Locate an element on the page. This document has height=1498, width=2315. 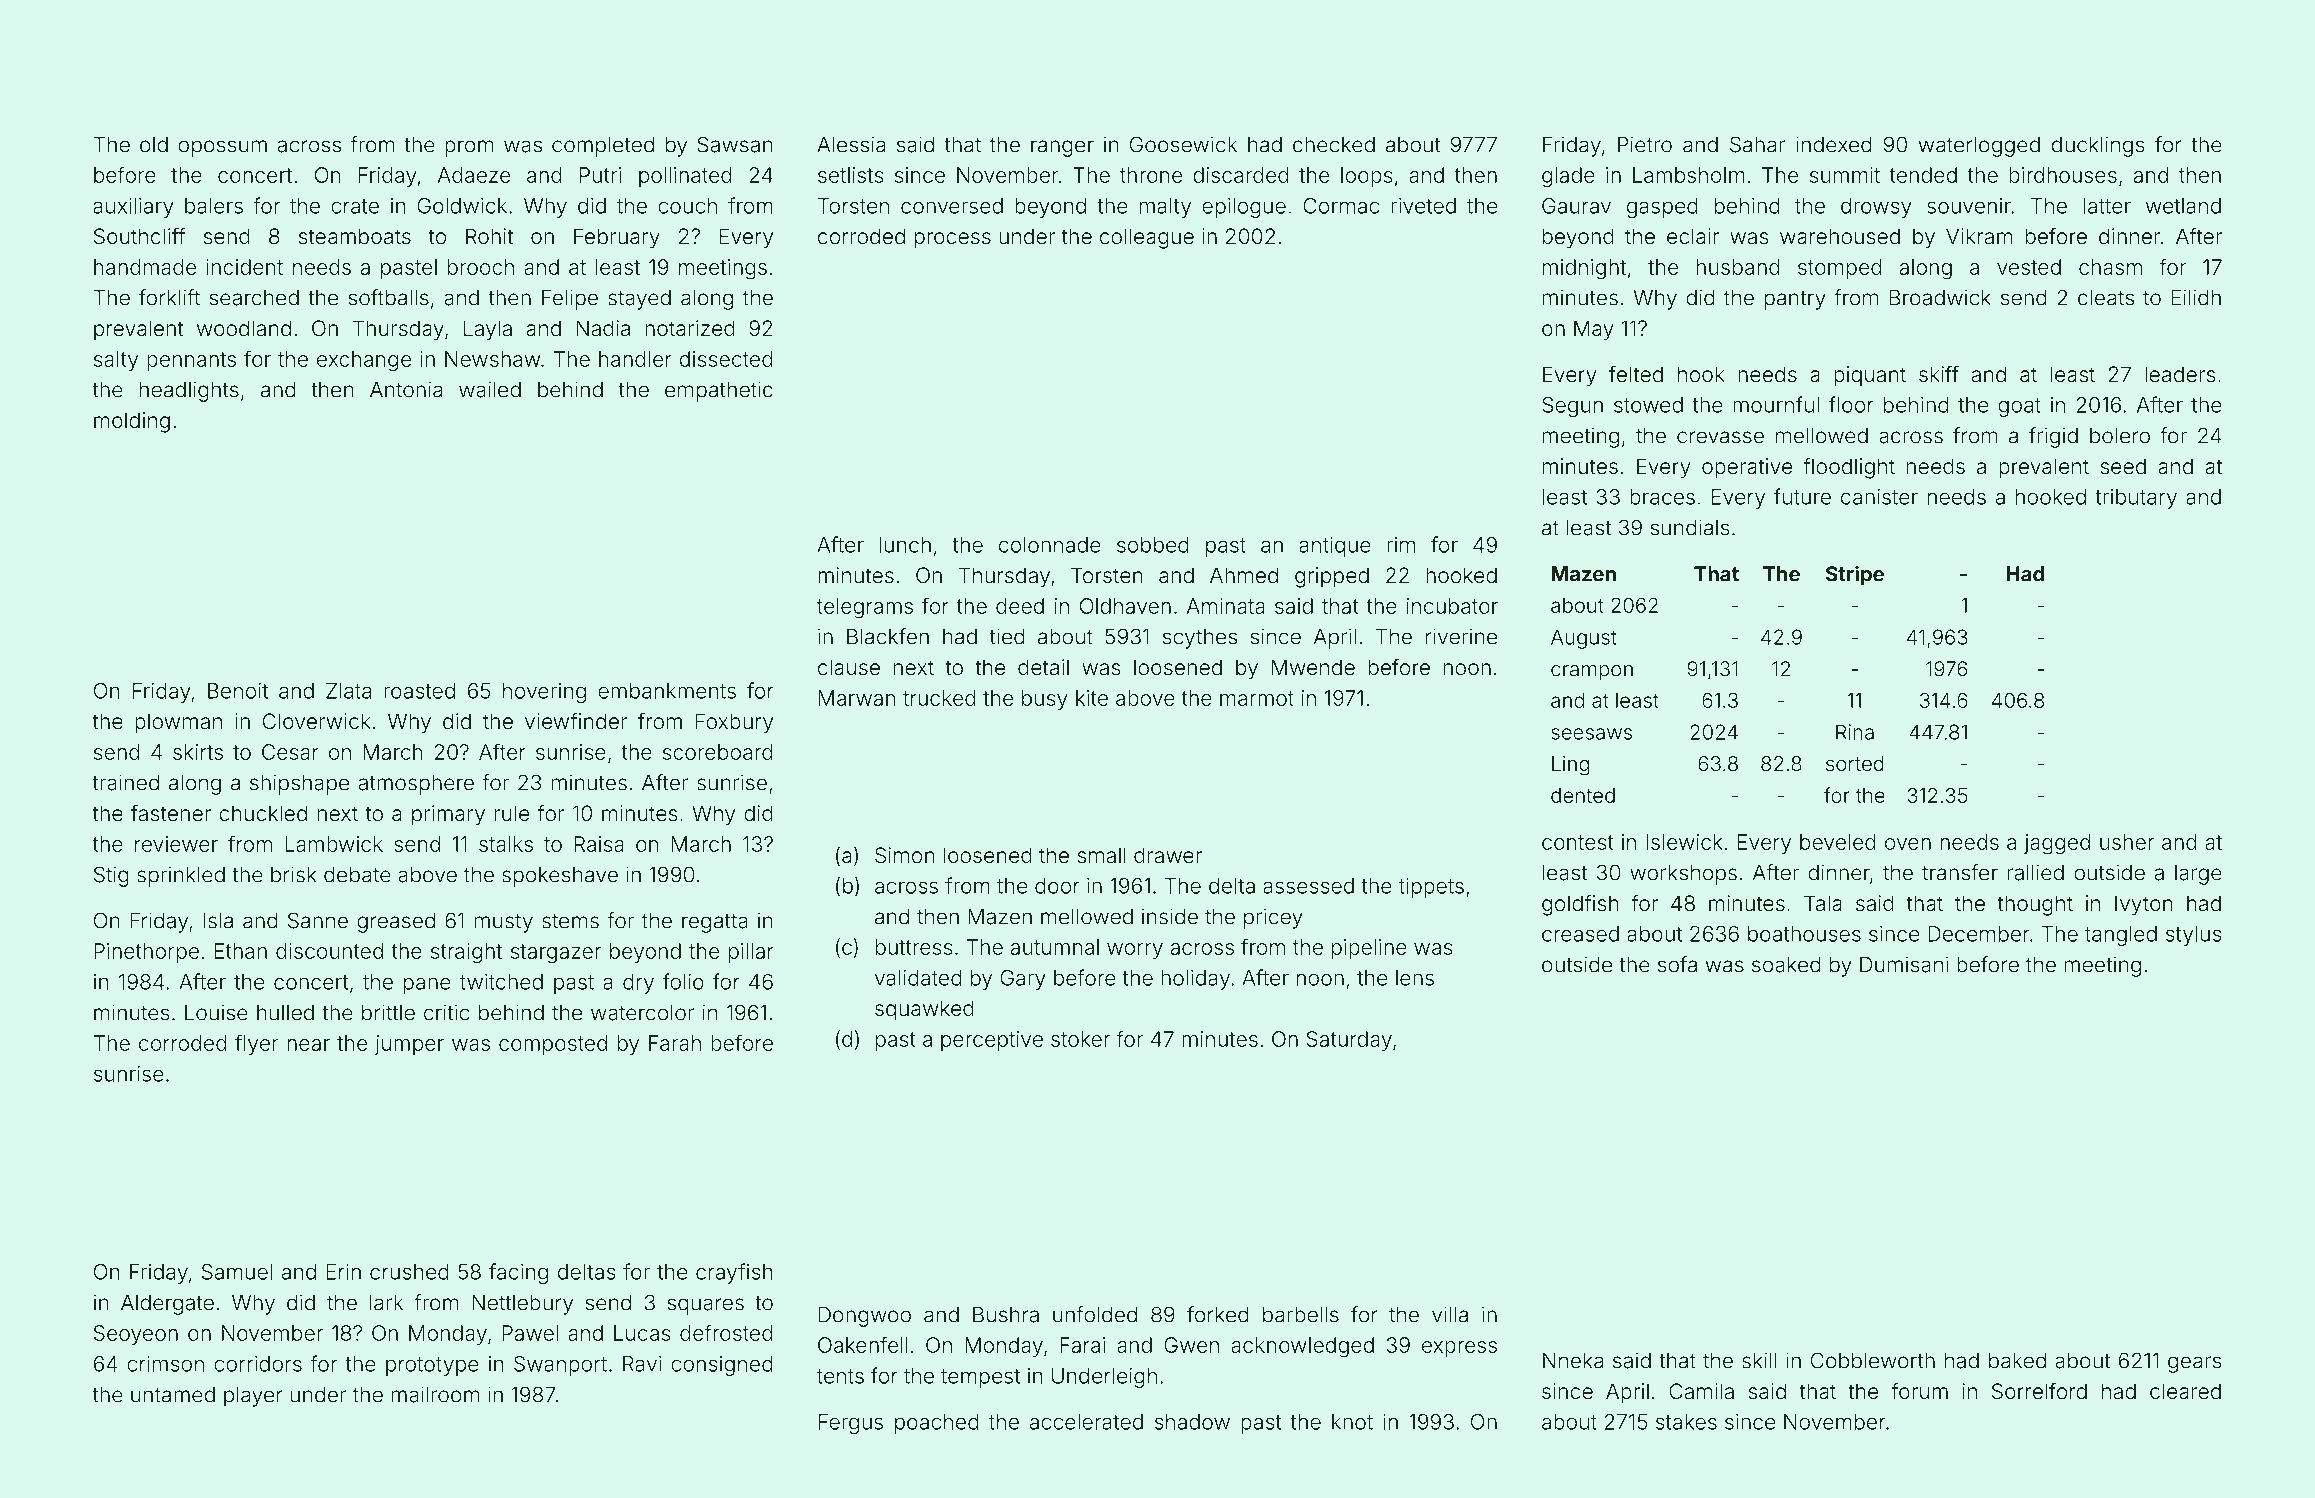
opossum is located at coordinates (222, 148).
